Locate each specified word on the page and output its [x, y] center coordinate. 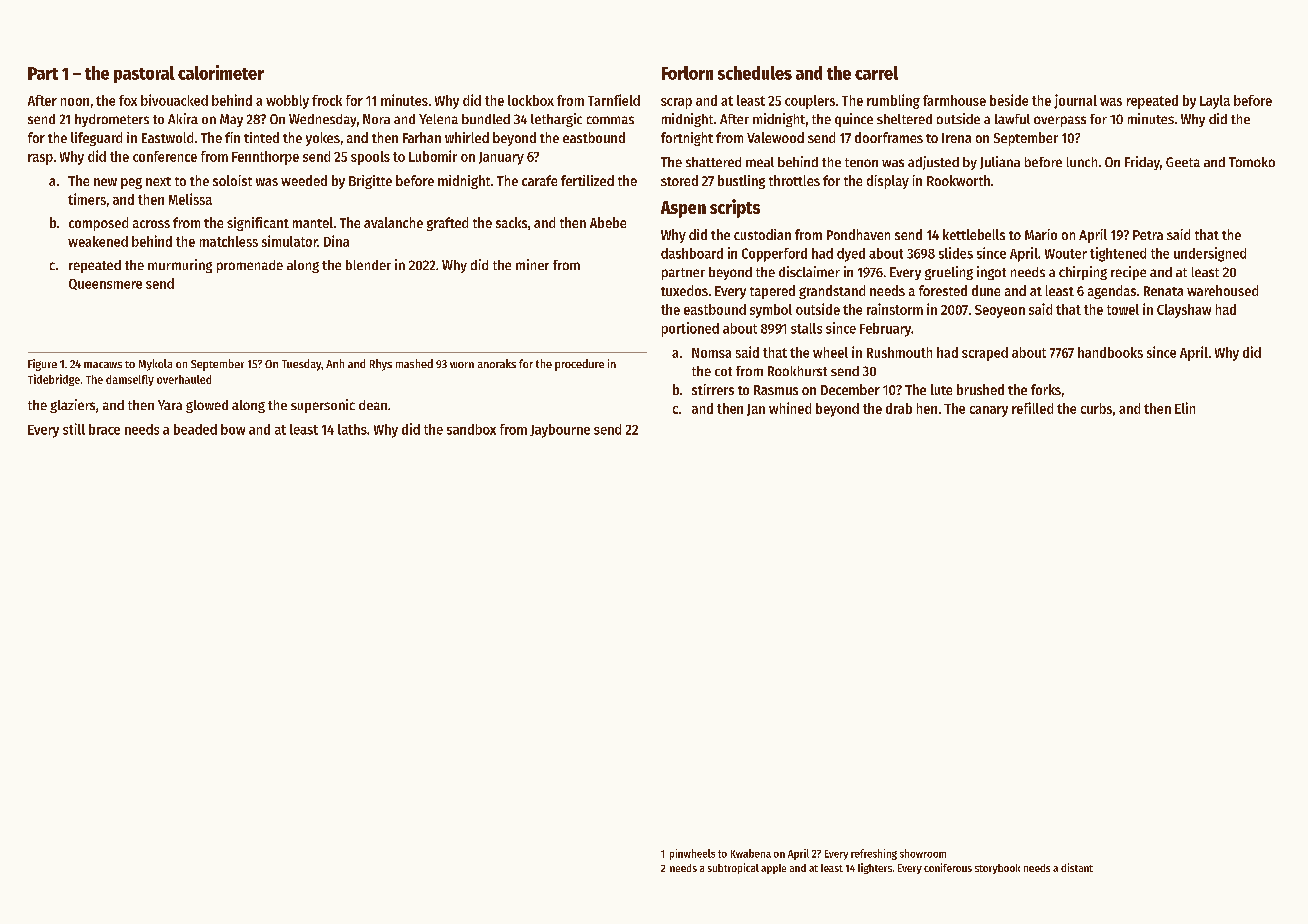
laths [352, 429]
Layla [1215, 102]
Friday [1142, 163]
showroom [923, 853]
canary [989, 411]
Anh [335, 363]
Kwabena [751, 853]
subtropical [733, 868]
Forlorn [687, 73]
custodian [762, 234]
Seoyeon [1000, 311]
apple [773, 869]
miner [532, 264]
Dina [336, 241]
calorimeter [221, 72]
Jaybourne [560, 431]
